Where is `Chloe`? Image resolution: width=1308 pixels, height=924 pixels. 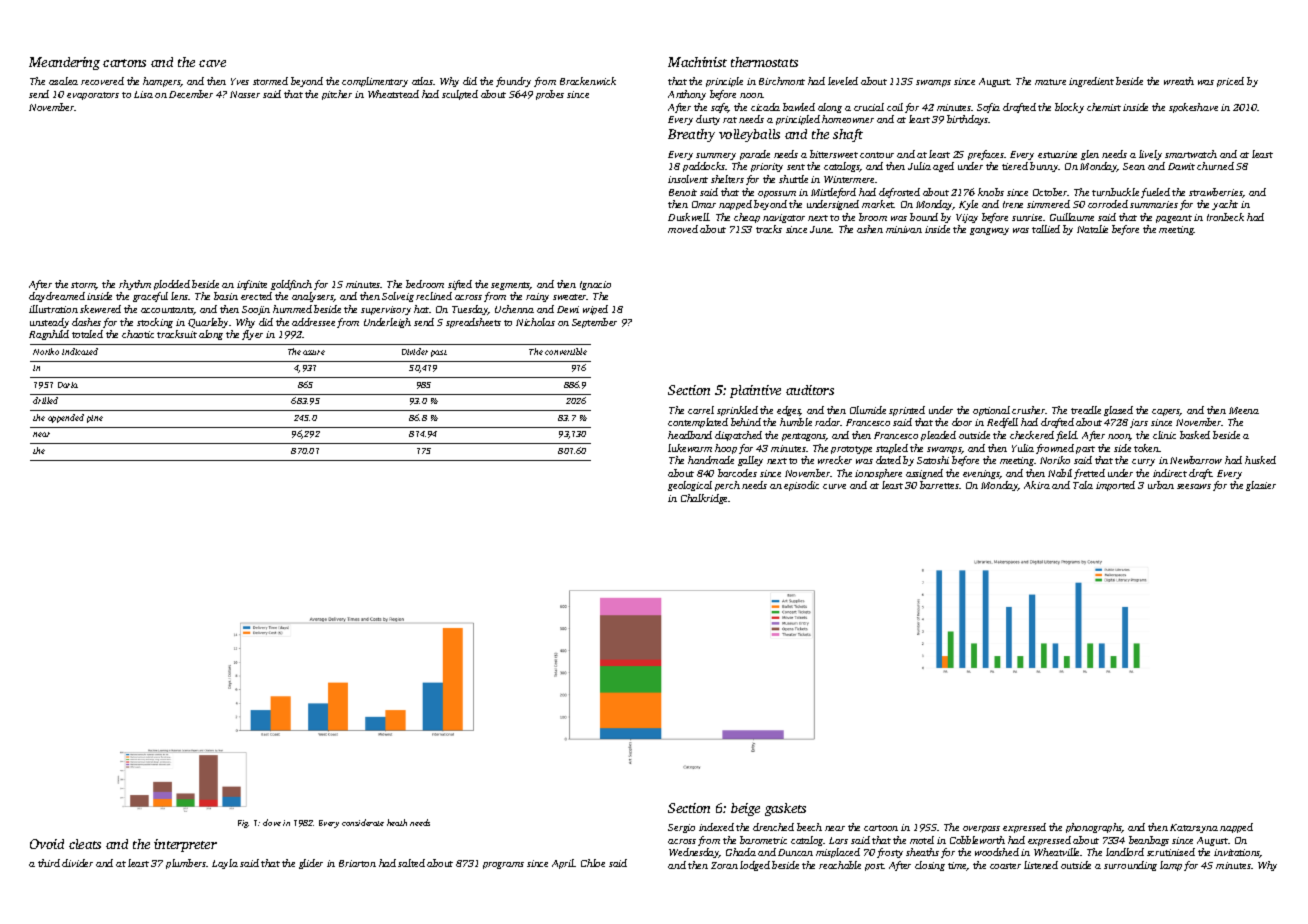 Chloe is located at coordinates (593, 863).
